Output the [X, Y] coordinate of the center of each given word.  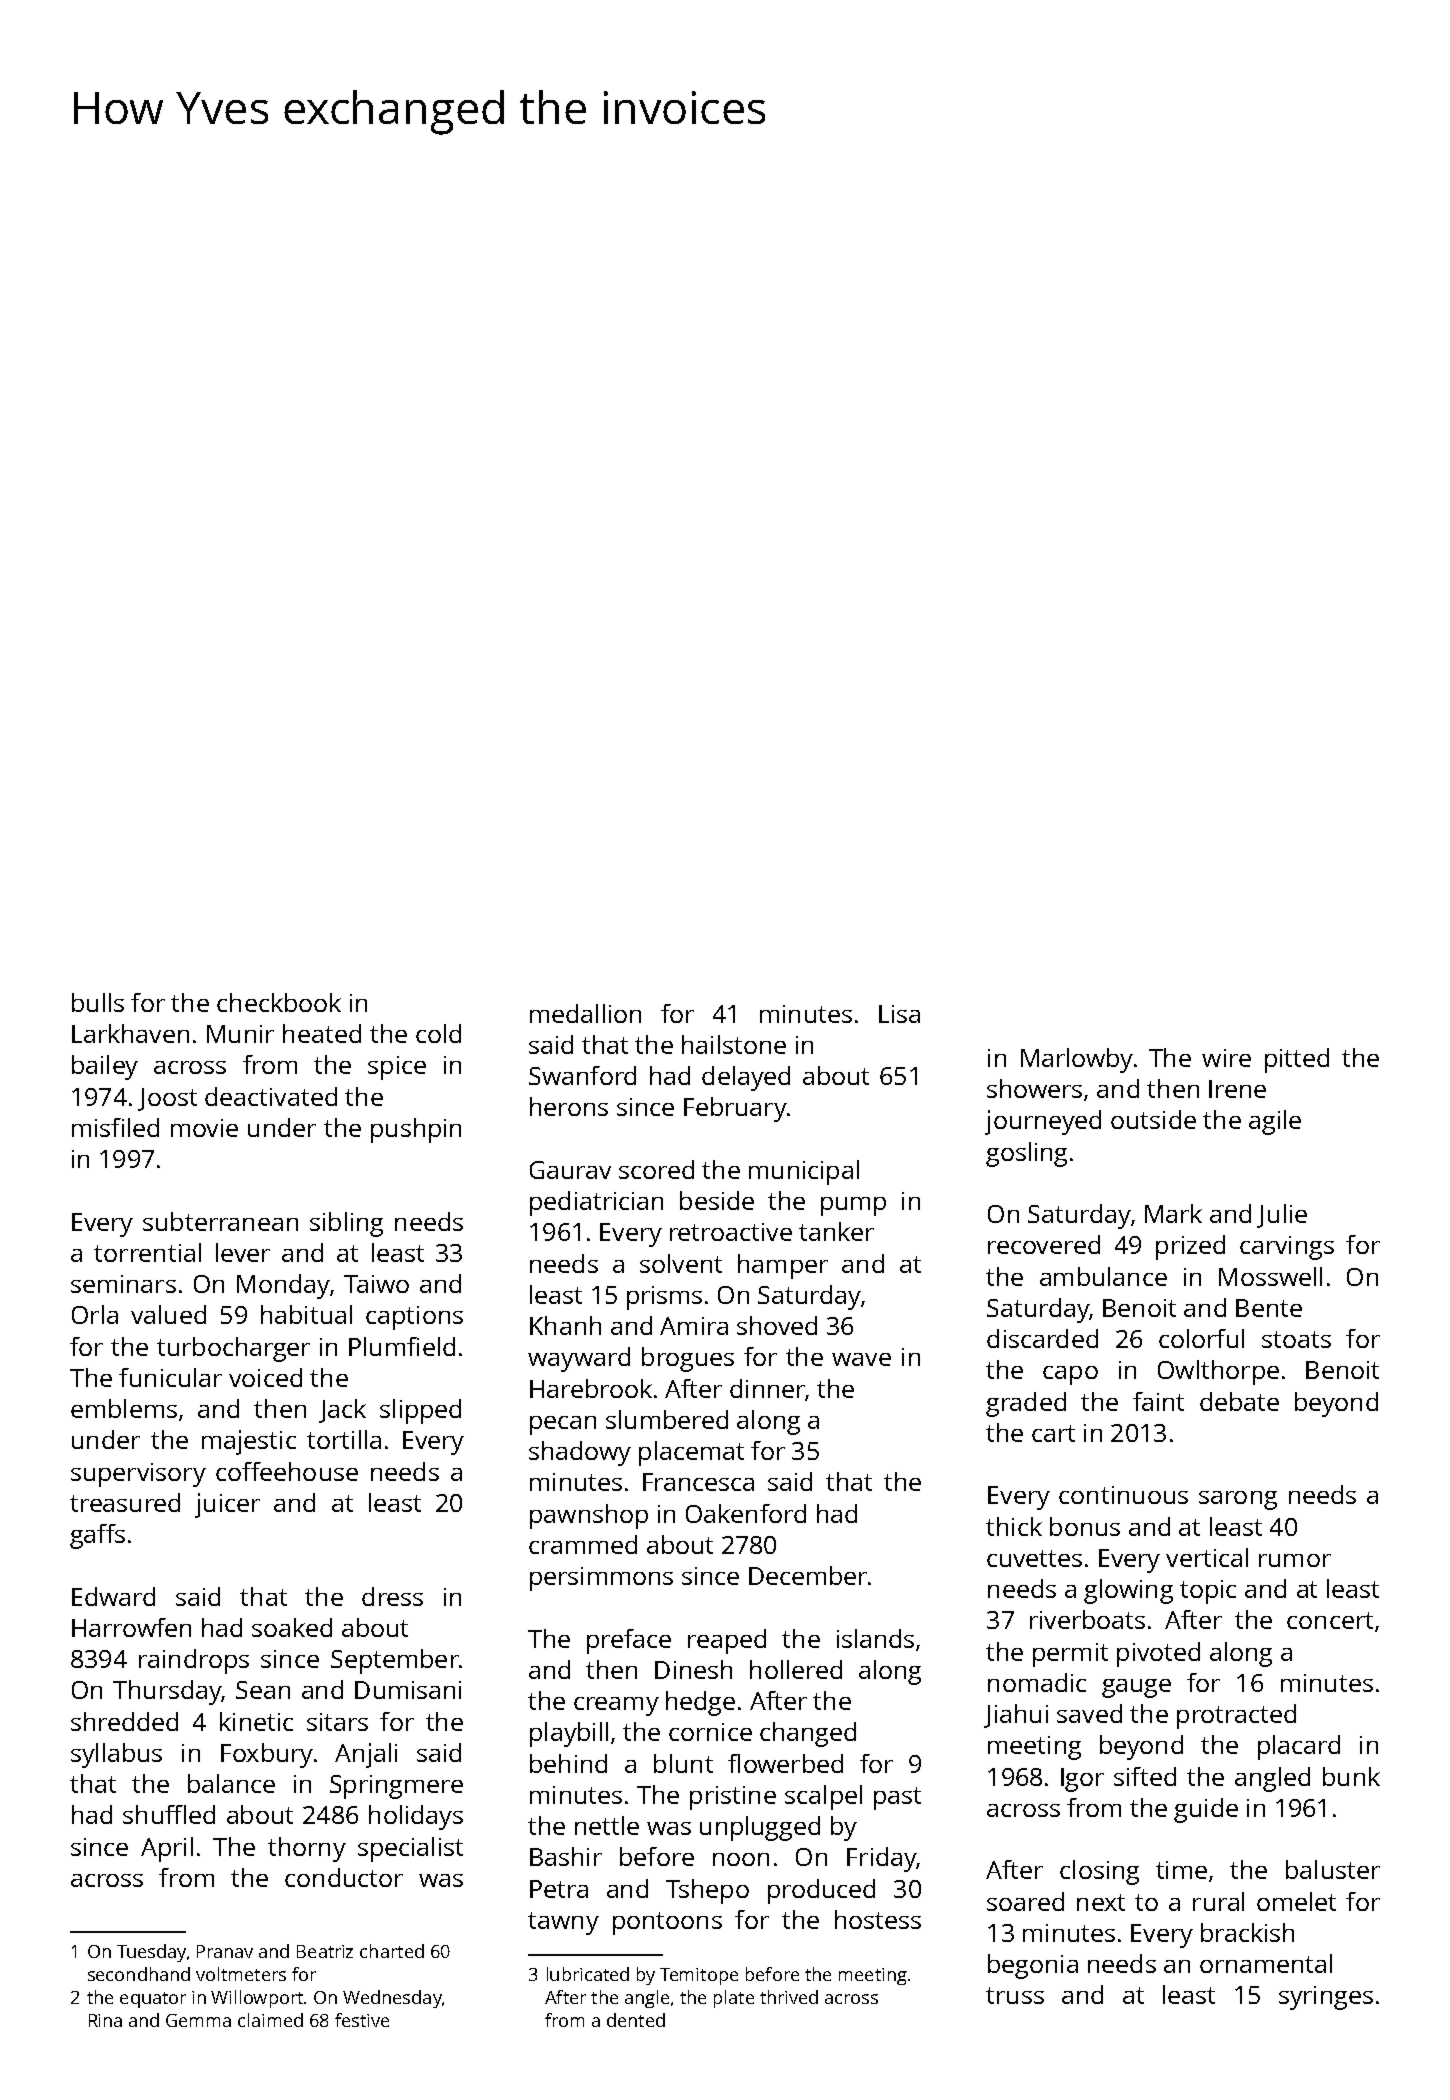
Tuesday [151, 1953]
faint [1158, 1401]
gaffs [97, 1536]
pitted [1297, 1060]
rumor [1295, 1560]
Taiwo [376, 1284]
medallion [585, 1013]
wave [861, 1359]
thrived [789, 1997]
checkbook [279, 1002]
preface [629, 1641]
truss [1015, 1995]
